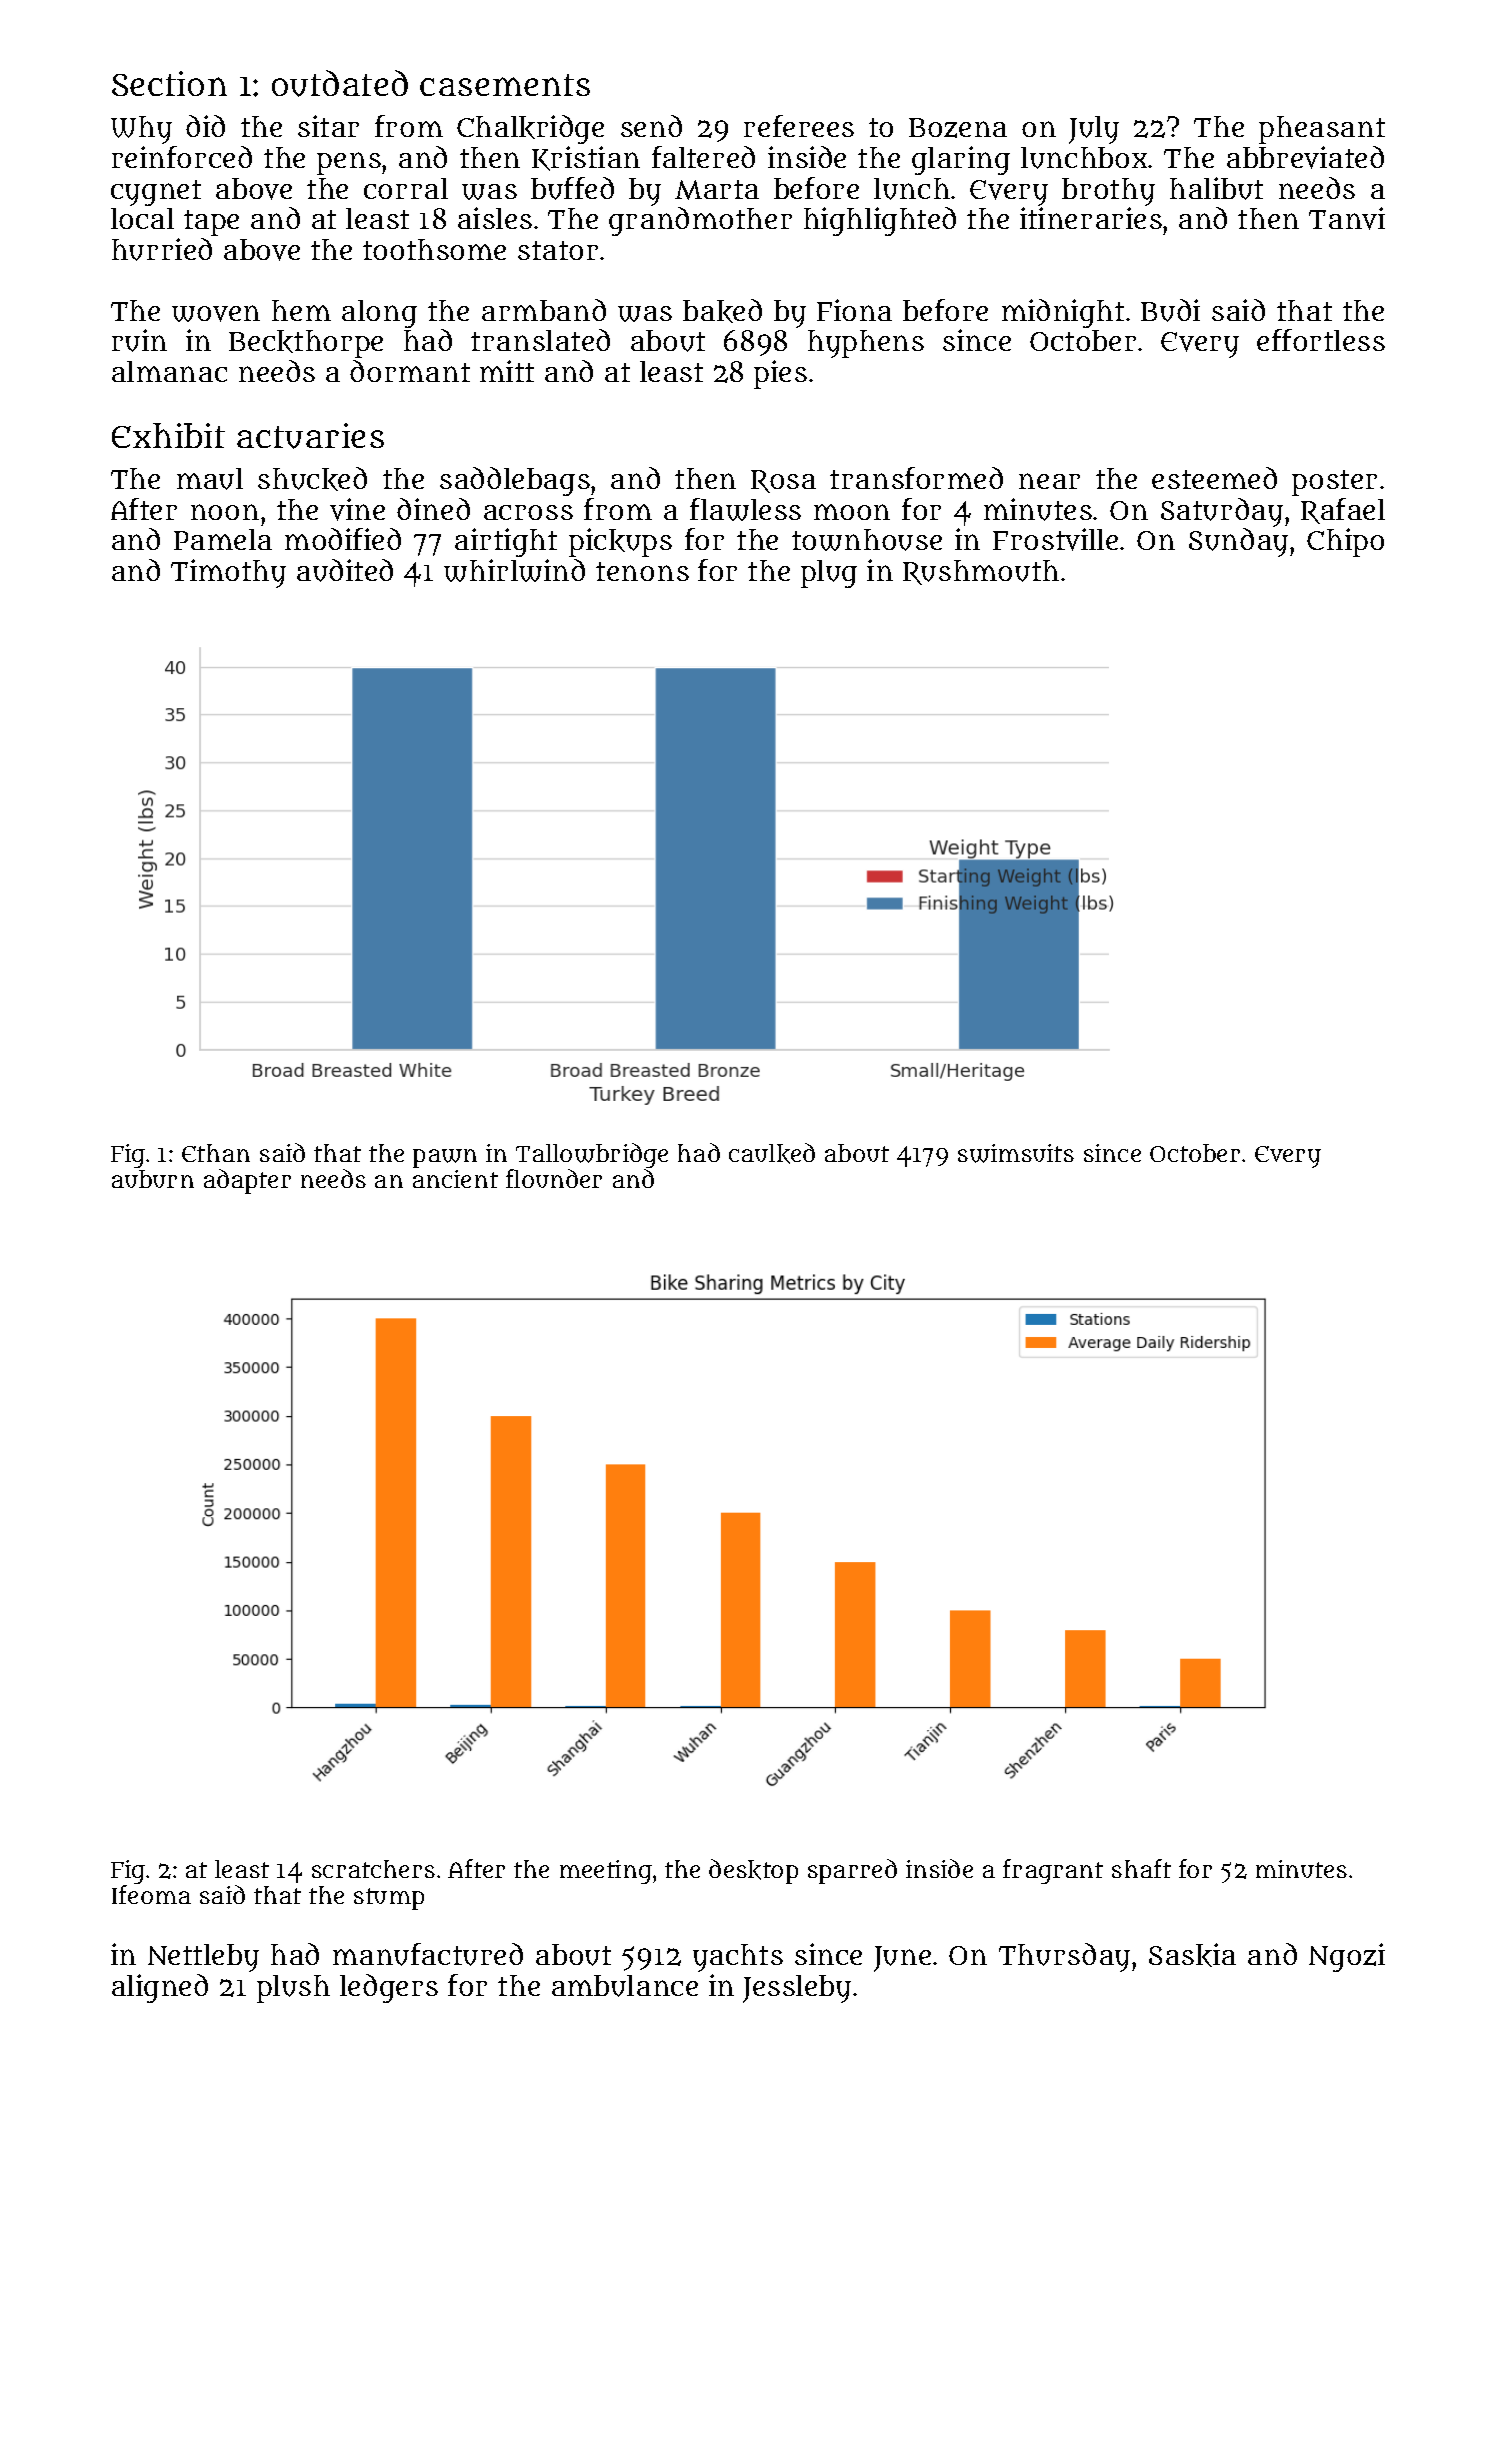 The width and height of the document is (1496, 2464). What do you see at coordinates (151, 1894) in the document?
I see `Ifeoma` at bounding box center [151, 1894].
